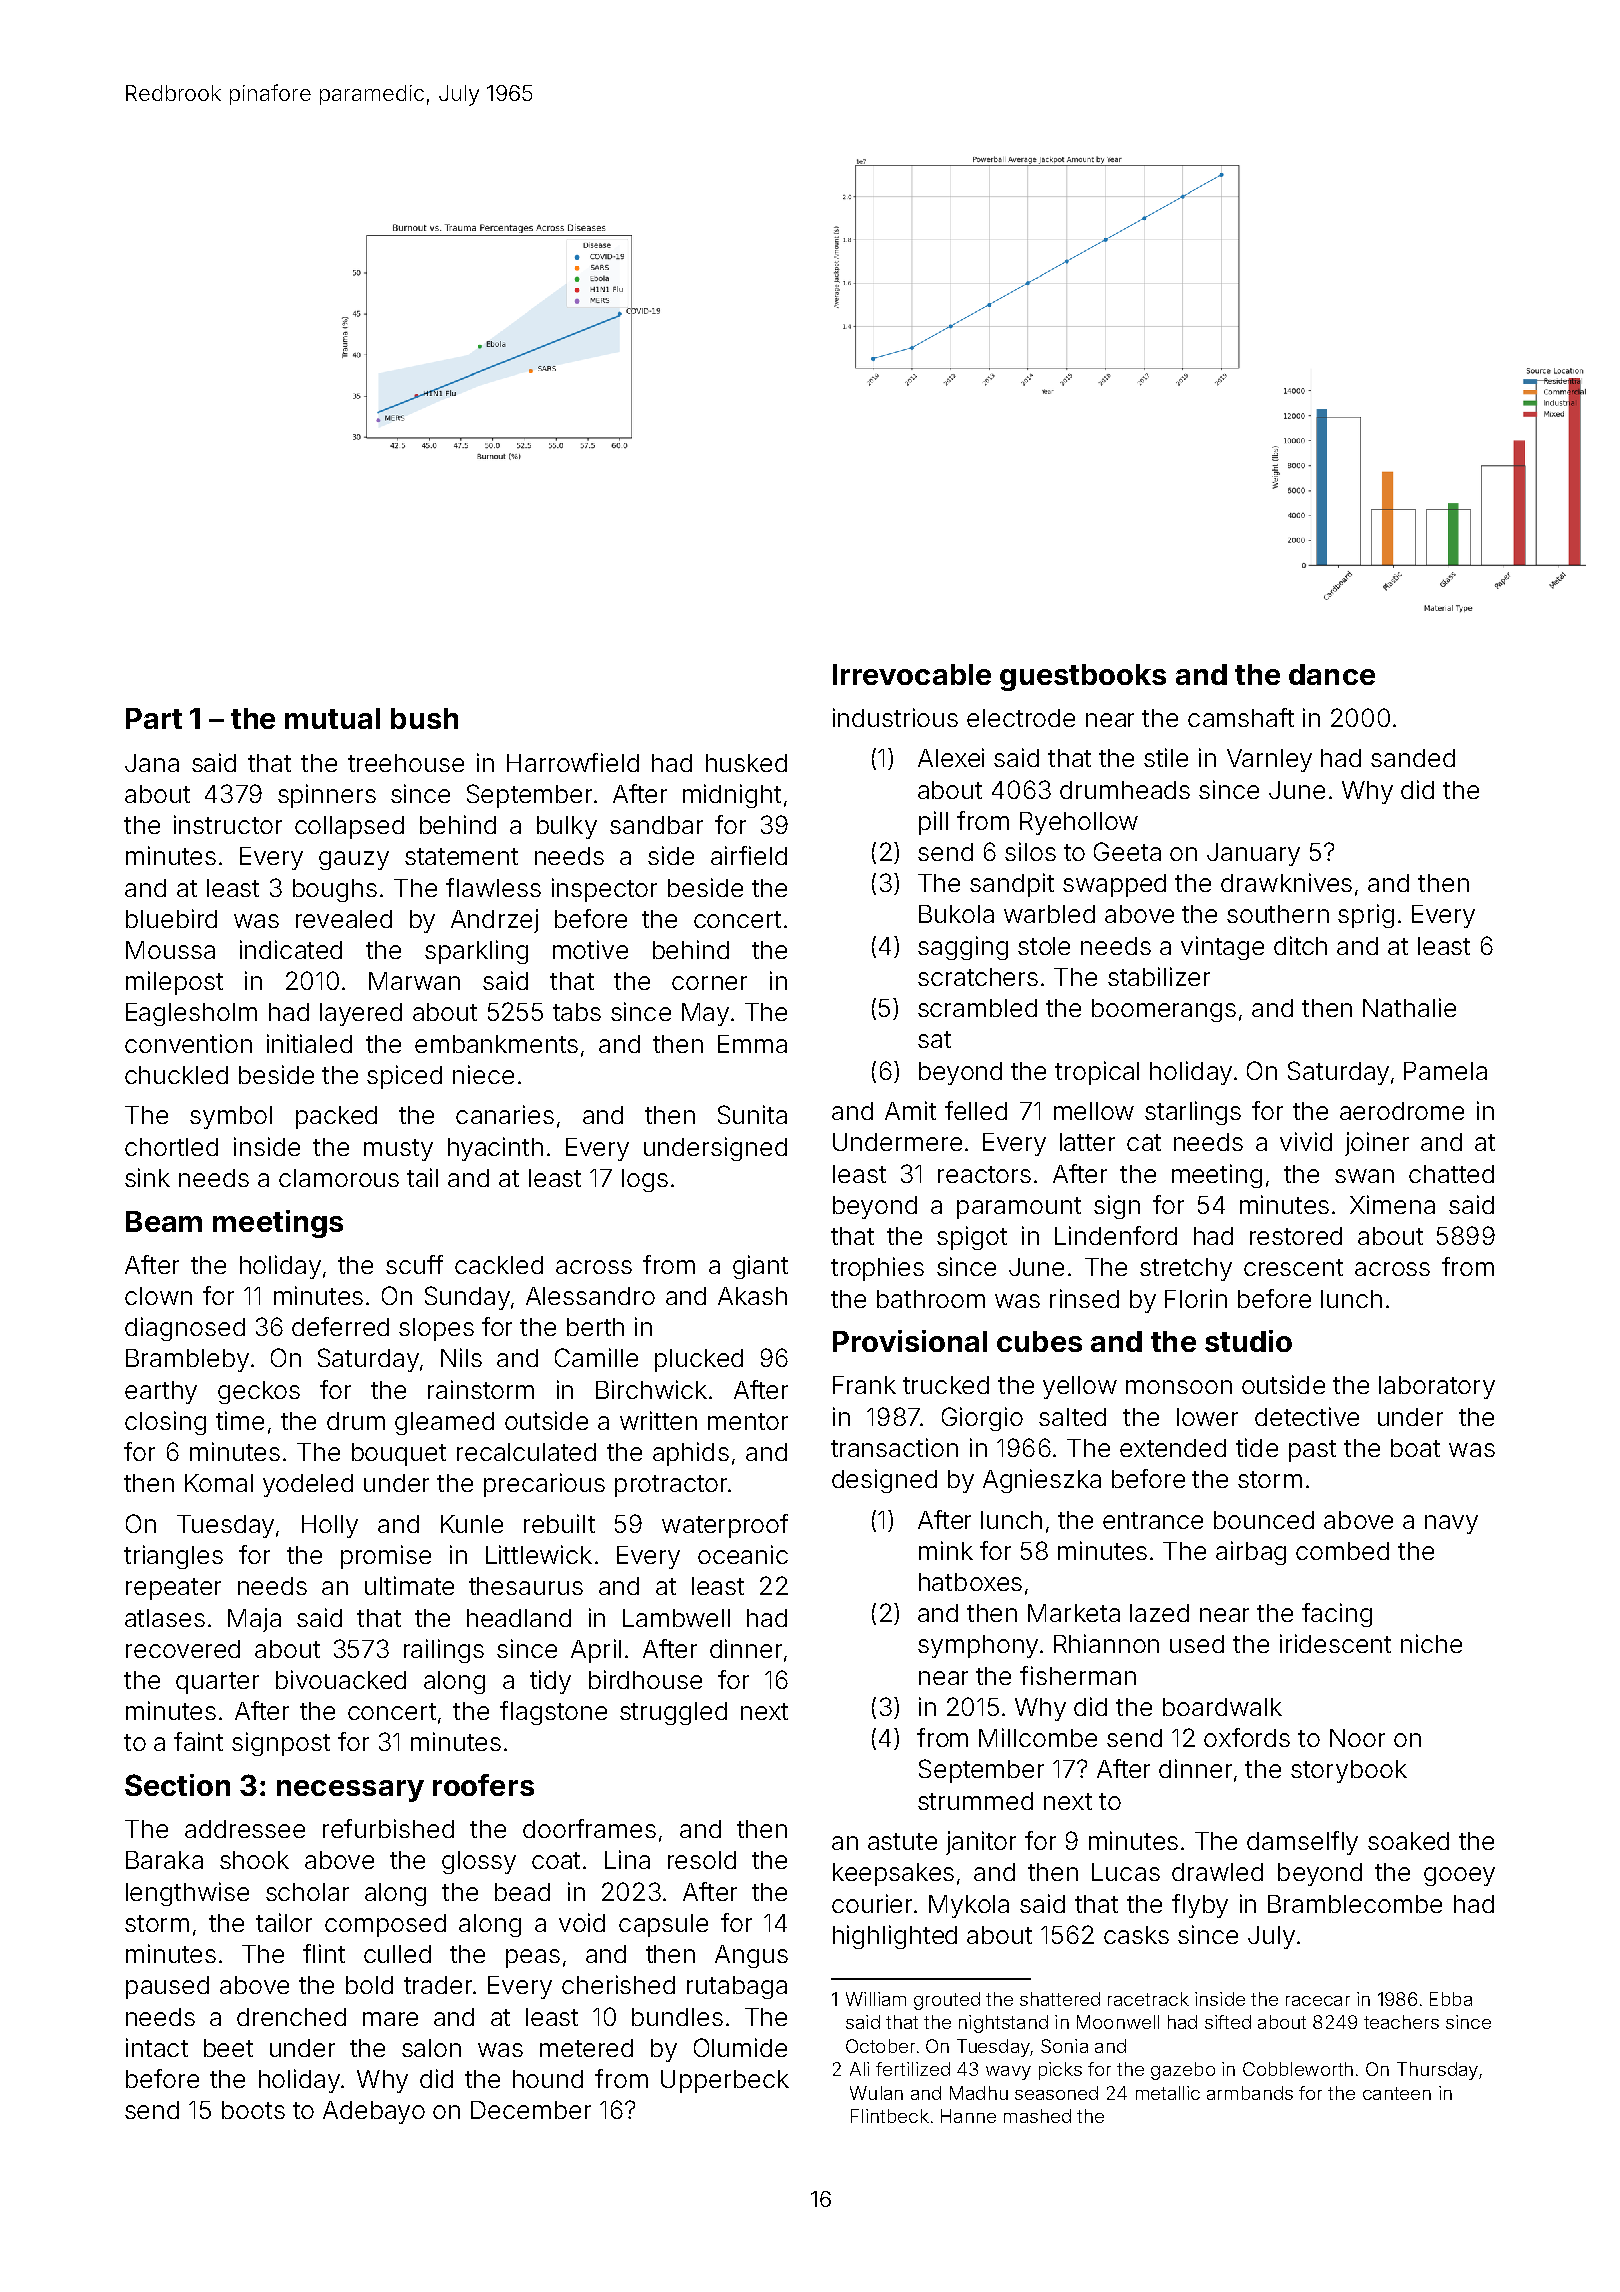 This page has width=1620, height=2292. I want to click on Nathalie, so click(1409, 1007).
